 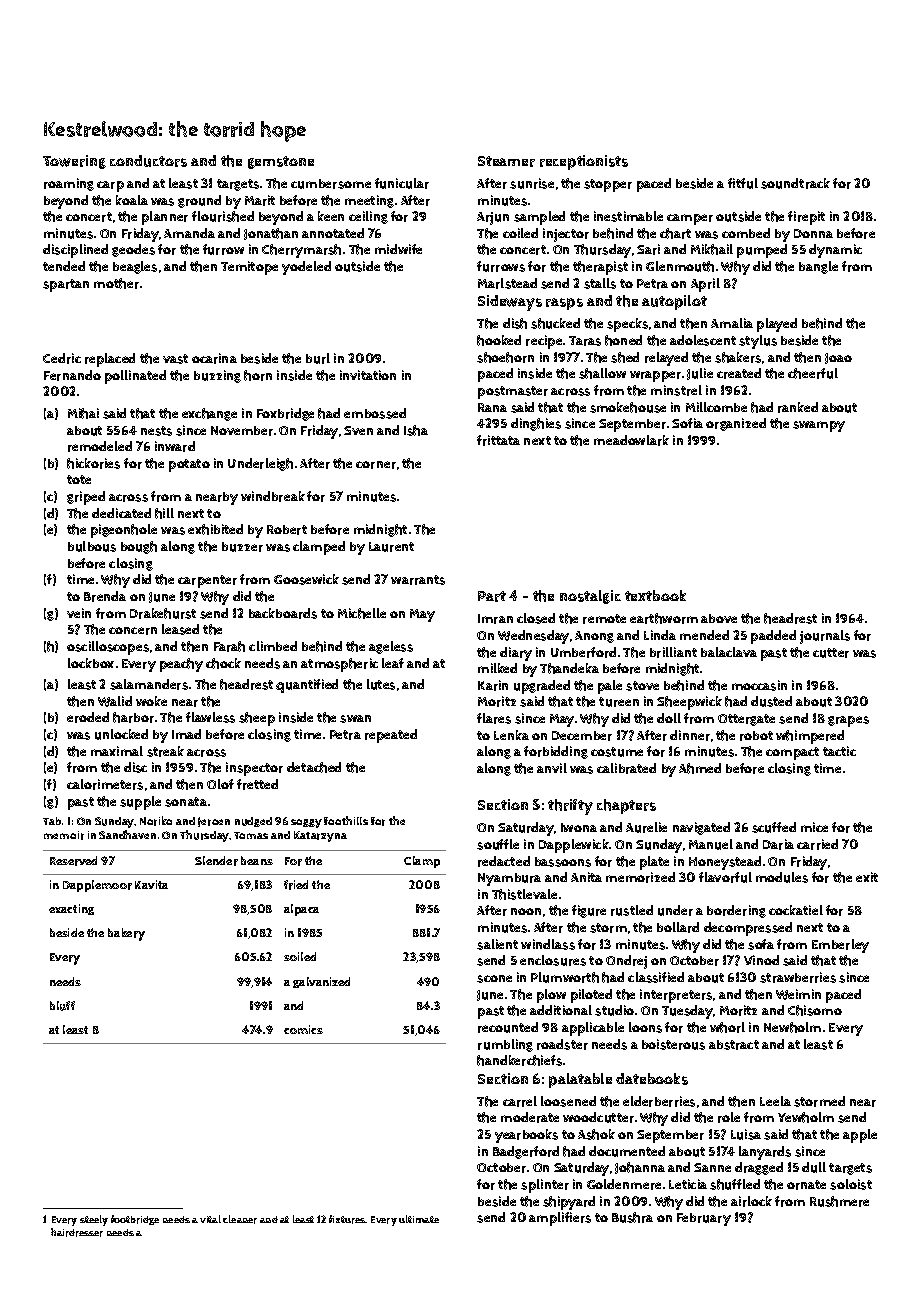 What do you see at coordinates (105, 784) in the screenshot?
I see `calorimeters` at bounding box center [105, 784].
